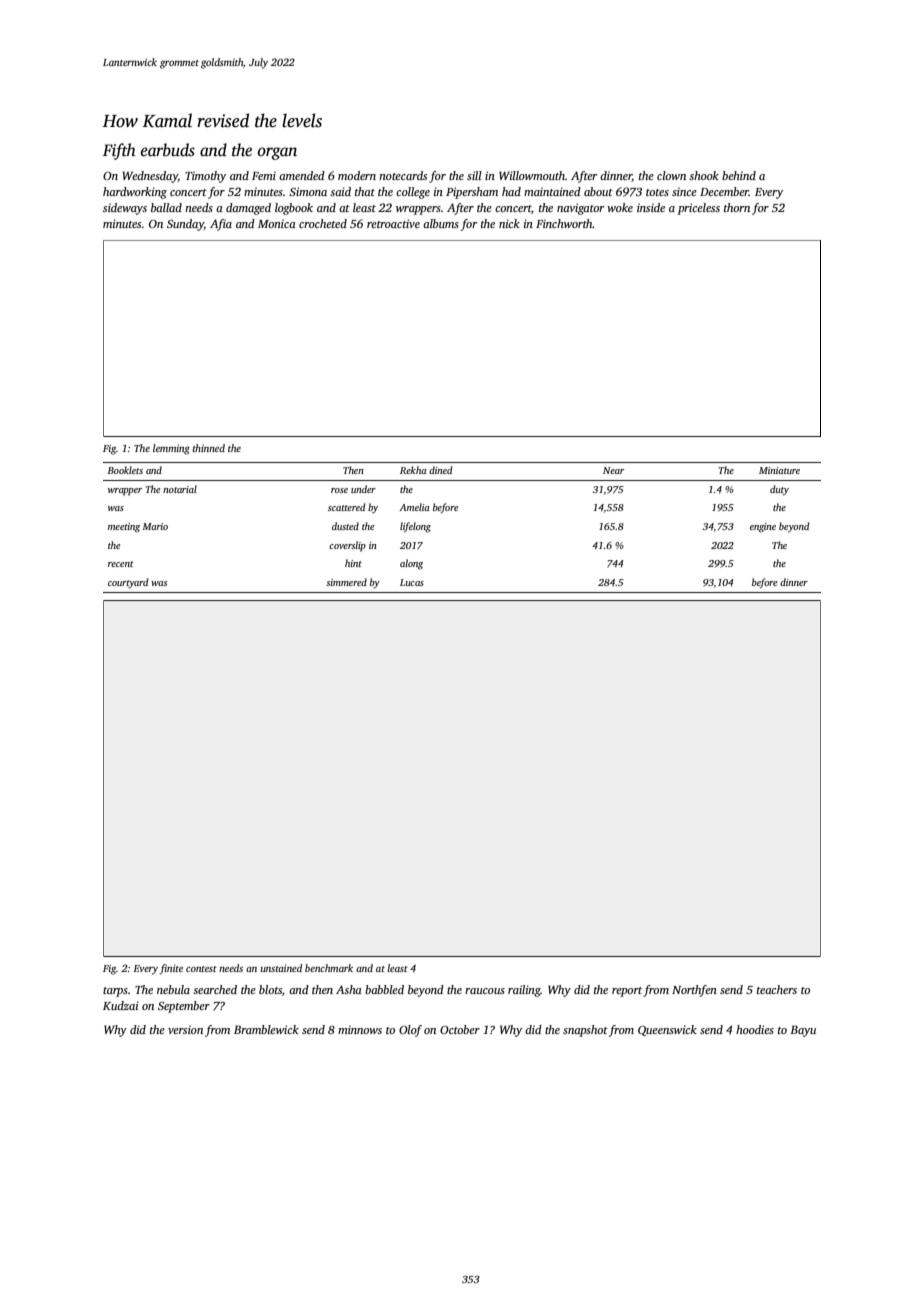 The height and width of the screenshot is (1308, 924). What do you see at coordinates (209, 448) in the screenshot?
I see `thinned` at bounding box center [209, 448].
